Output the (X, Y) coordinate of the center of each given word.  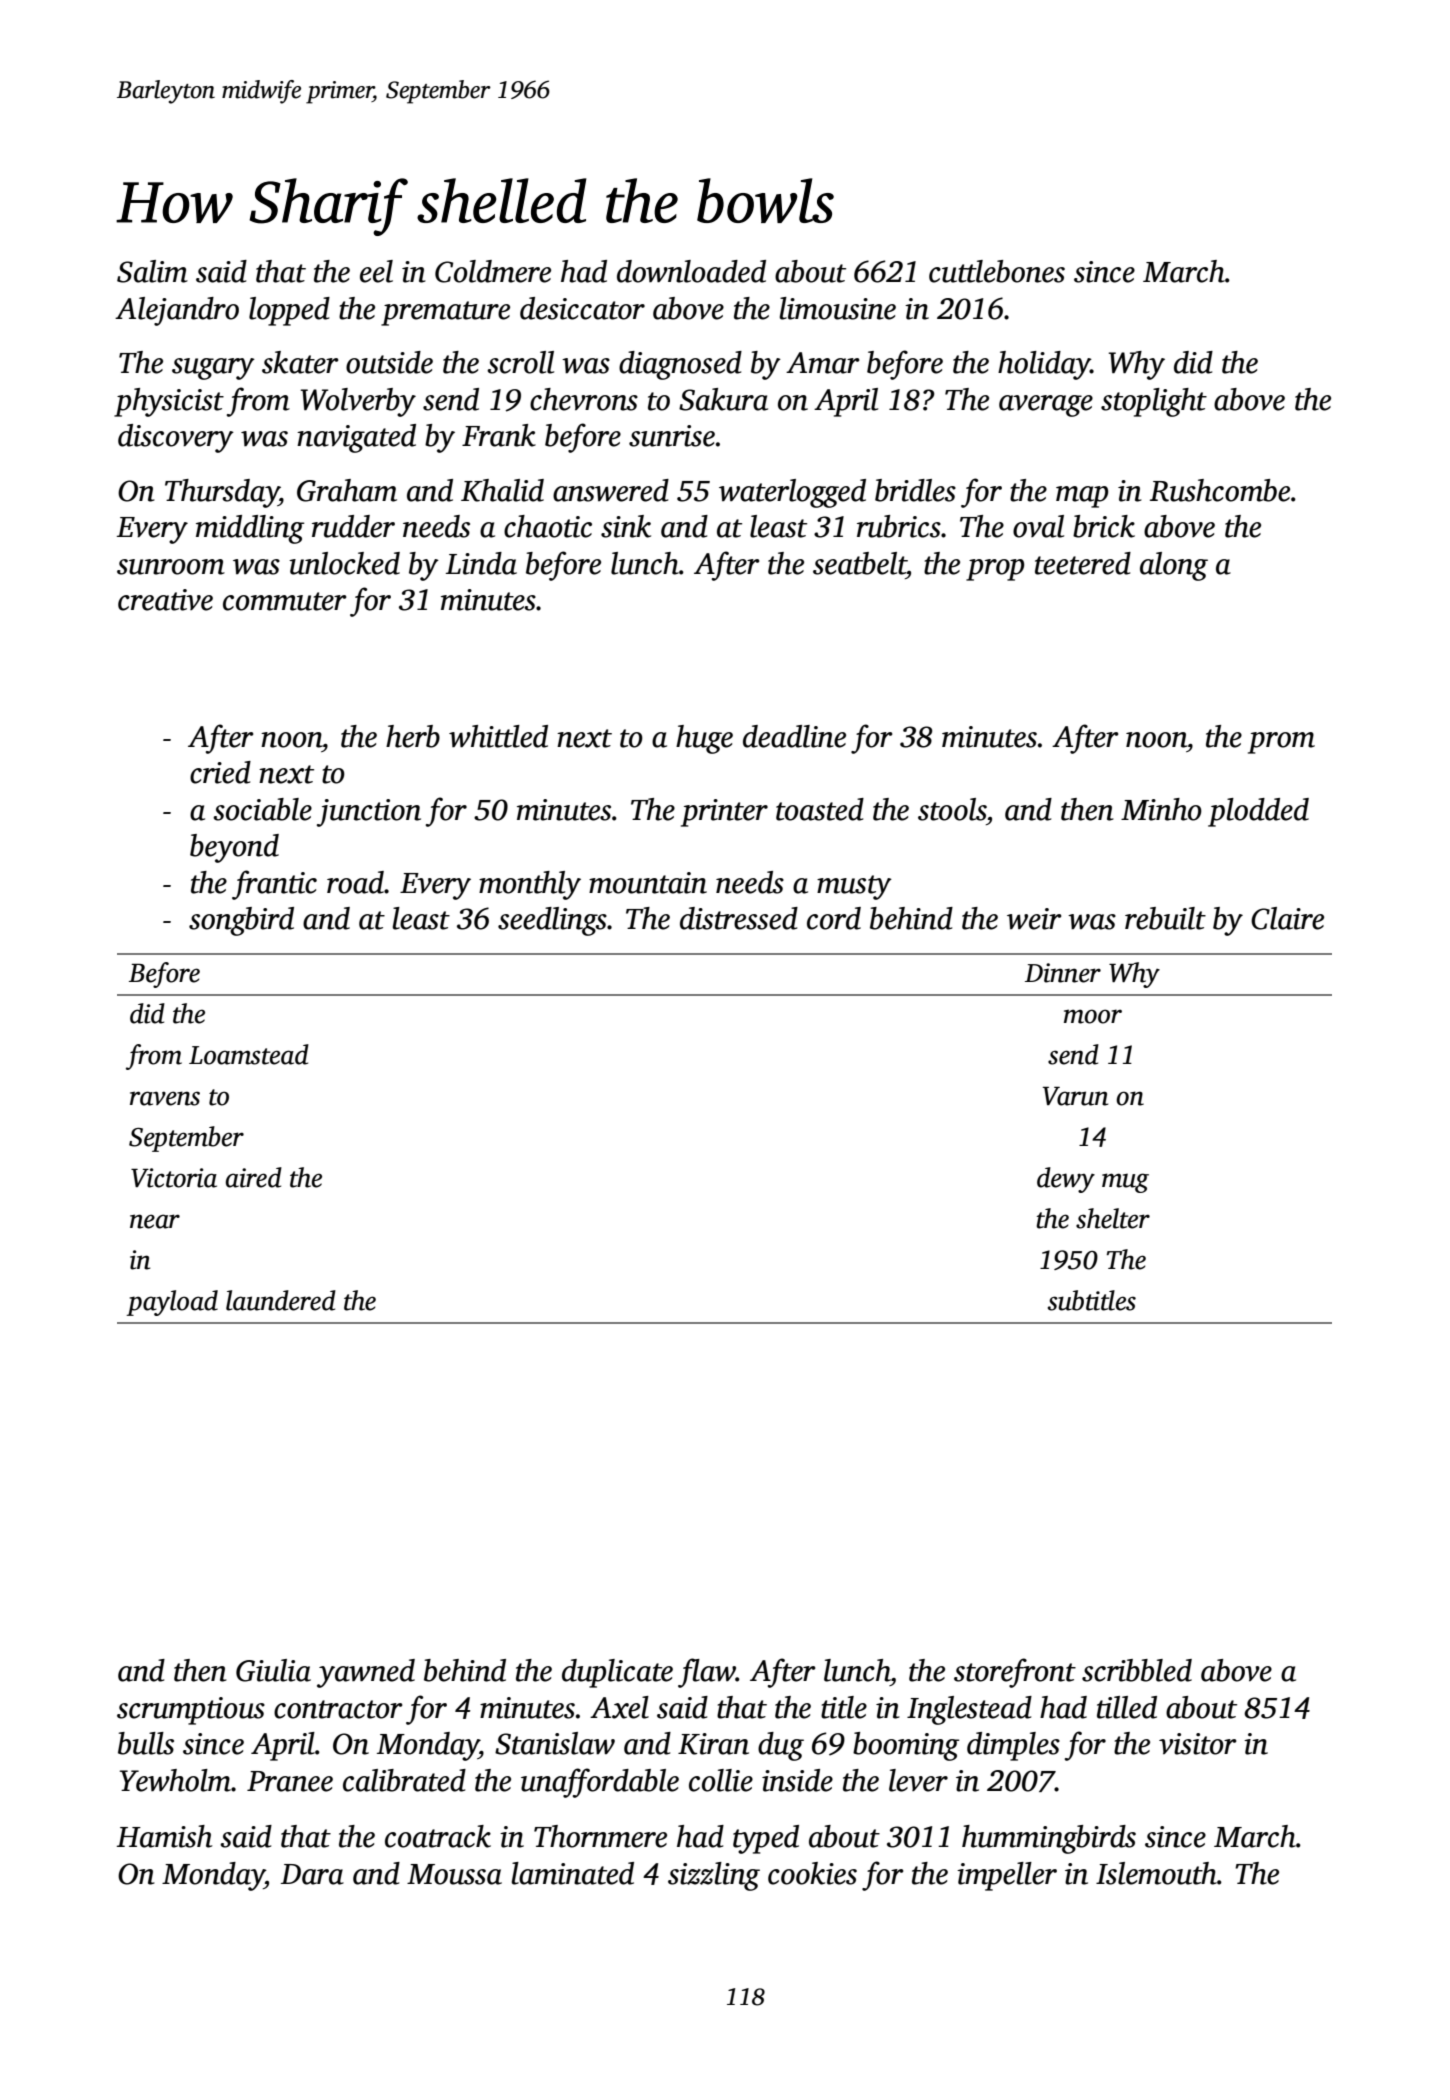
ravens (165, 1098)
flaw (707, 1673)
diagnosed (680, 365)
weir (1034, 919)
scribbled (1137, 1670)
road (355, 882)
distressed (739, 918)
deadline (794, 736)
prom (1281, 743)
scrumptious (191, 1711)
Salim (152, 271)
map (1082, 497)
